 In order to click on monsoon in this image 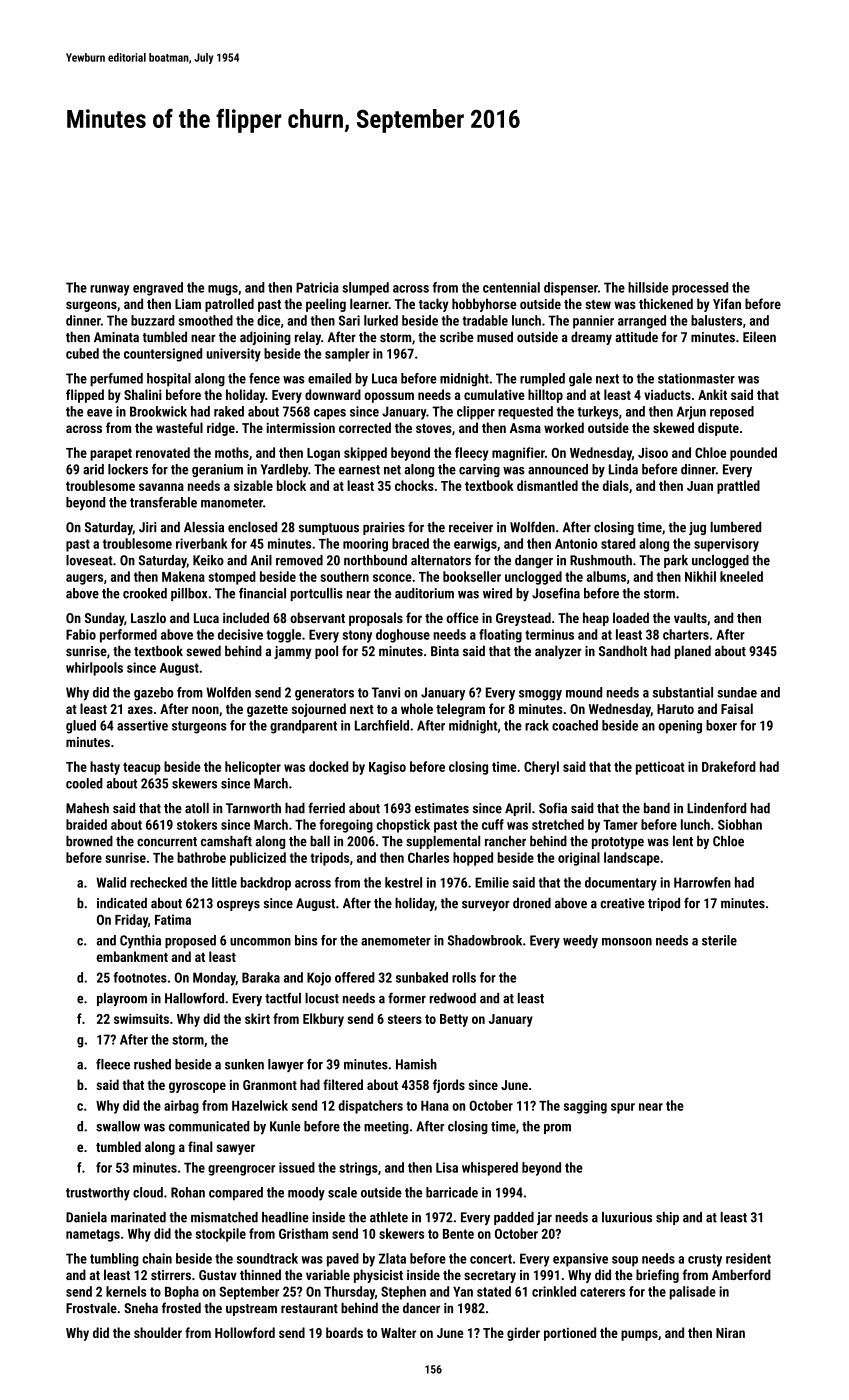, I will do `click(627, 942)`.
